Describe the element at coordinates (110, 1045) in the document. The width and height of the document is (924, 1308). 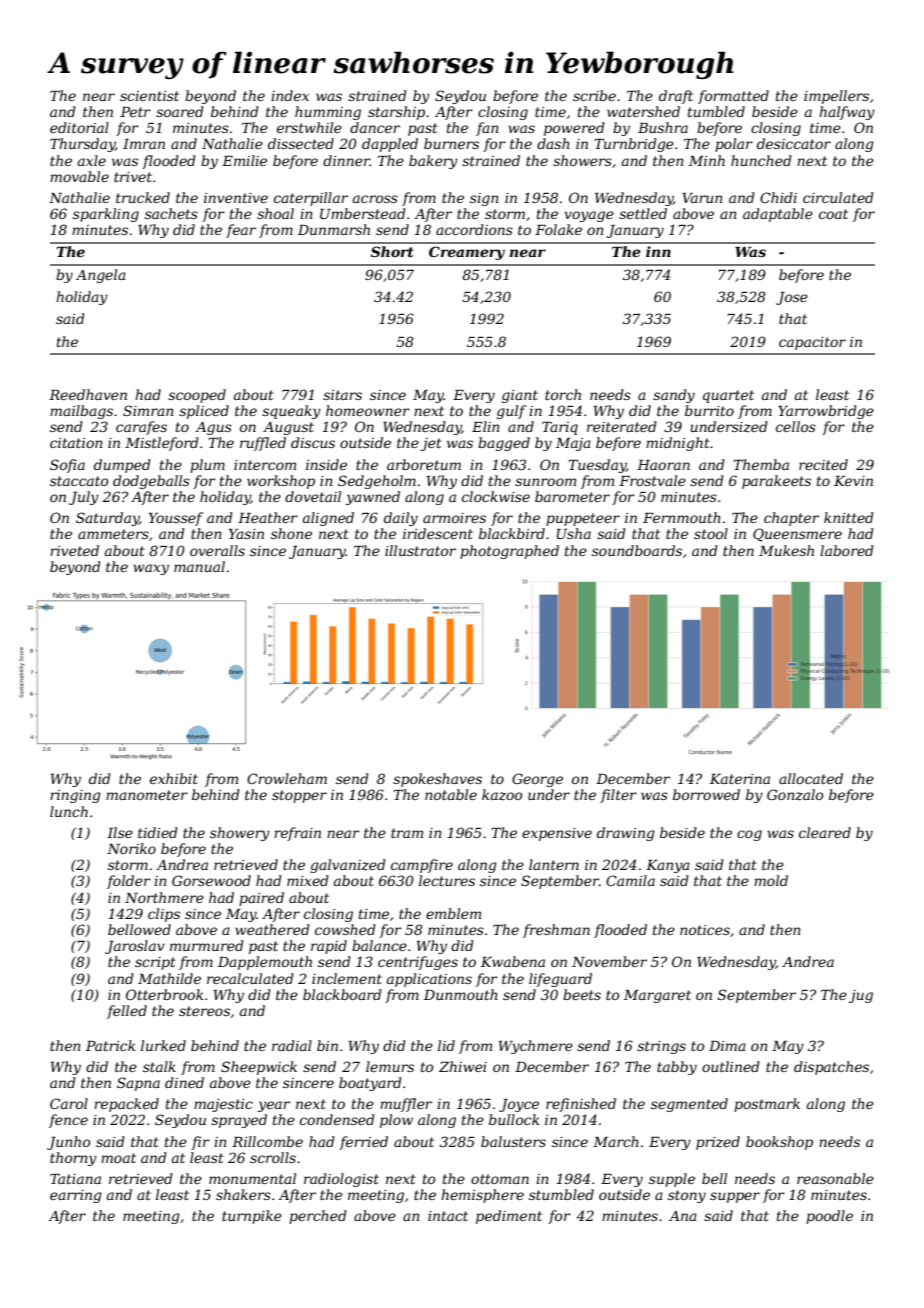
I see `Patrick` at that location.
